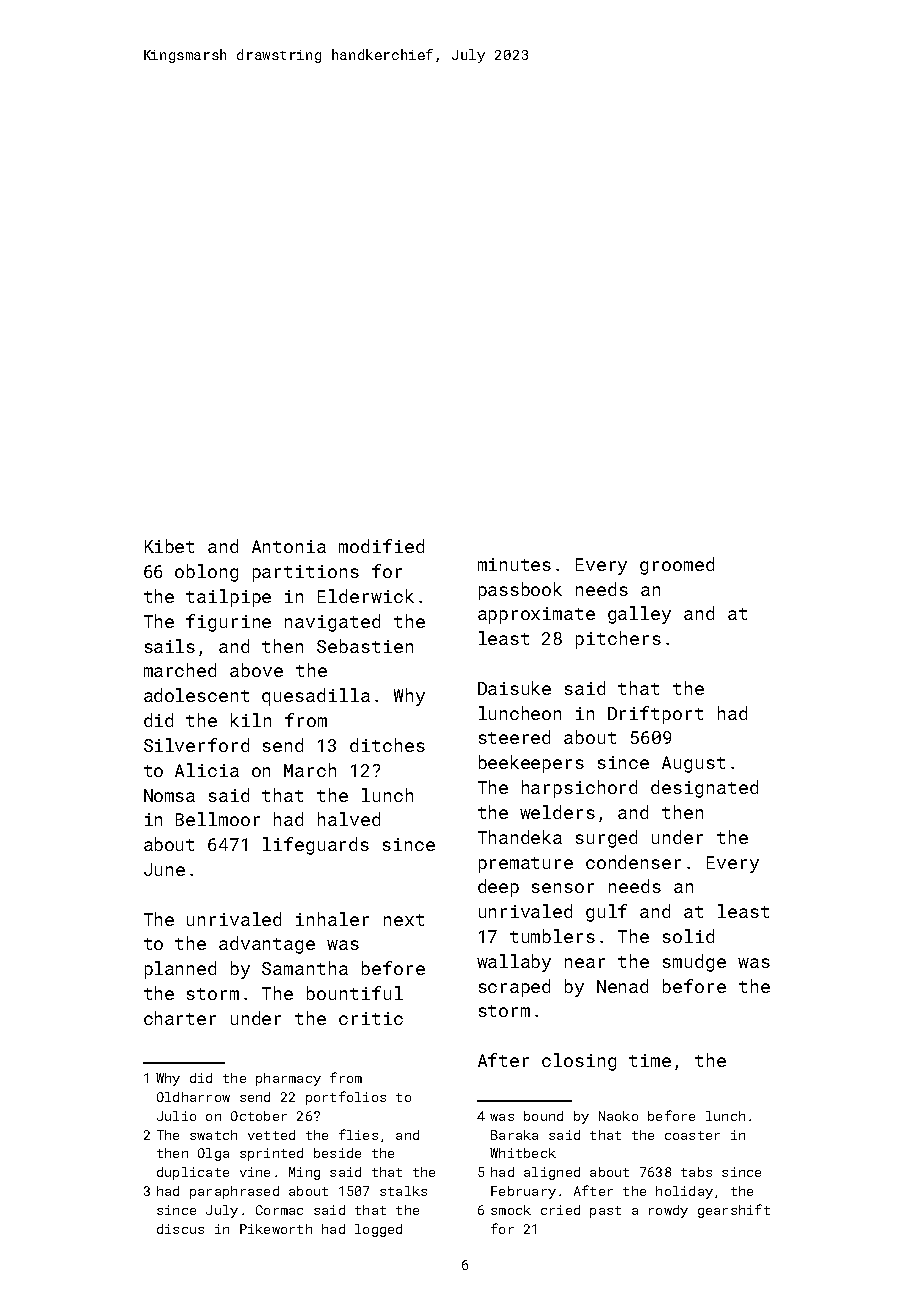 The height and width of the screenshot is (1307, 921). What do you see at coordinates (381, 546) in the screenshot?
I see `modified` at bounding box center [381, 546].
